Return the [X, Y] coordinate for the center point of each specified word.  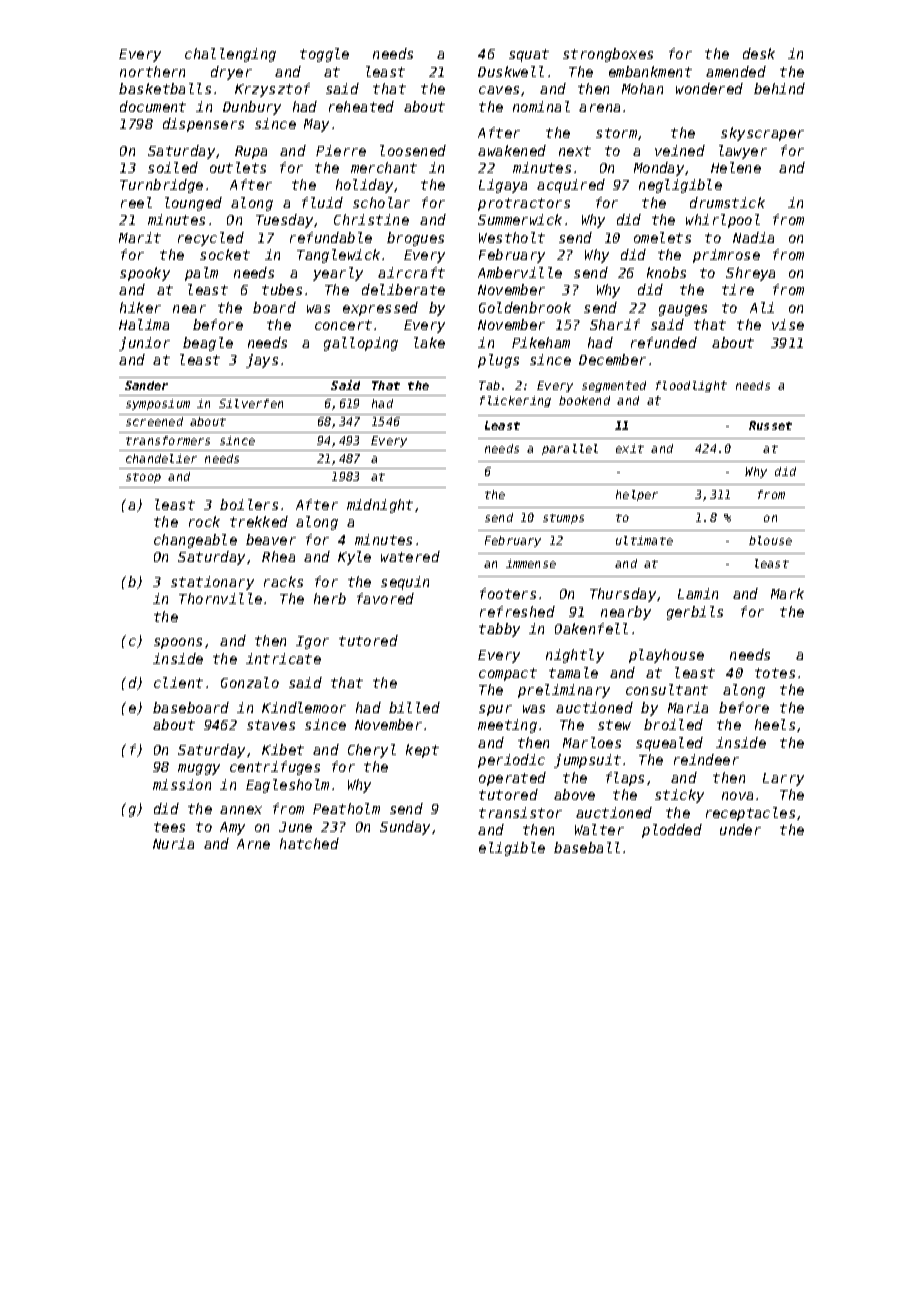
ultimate [644, 540]
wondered [709, 88]
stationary [212, 583]
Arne [253, 844]
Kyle [354, 558]
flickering [515, 401]
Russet [770, 425]
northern [152, 71]
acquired [571, 186]
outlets [238, 167]
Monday [659, 169]
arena [599, 108]
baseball [587, 847]
